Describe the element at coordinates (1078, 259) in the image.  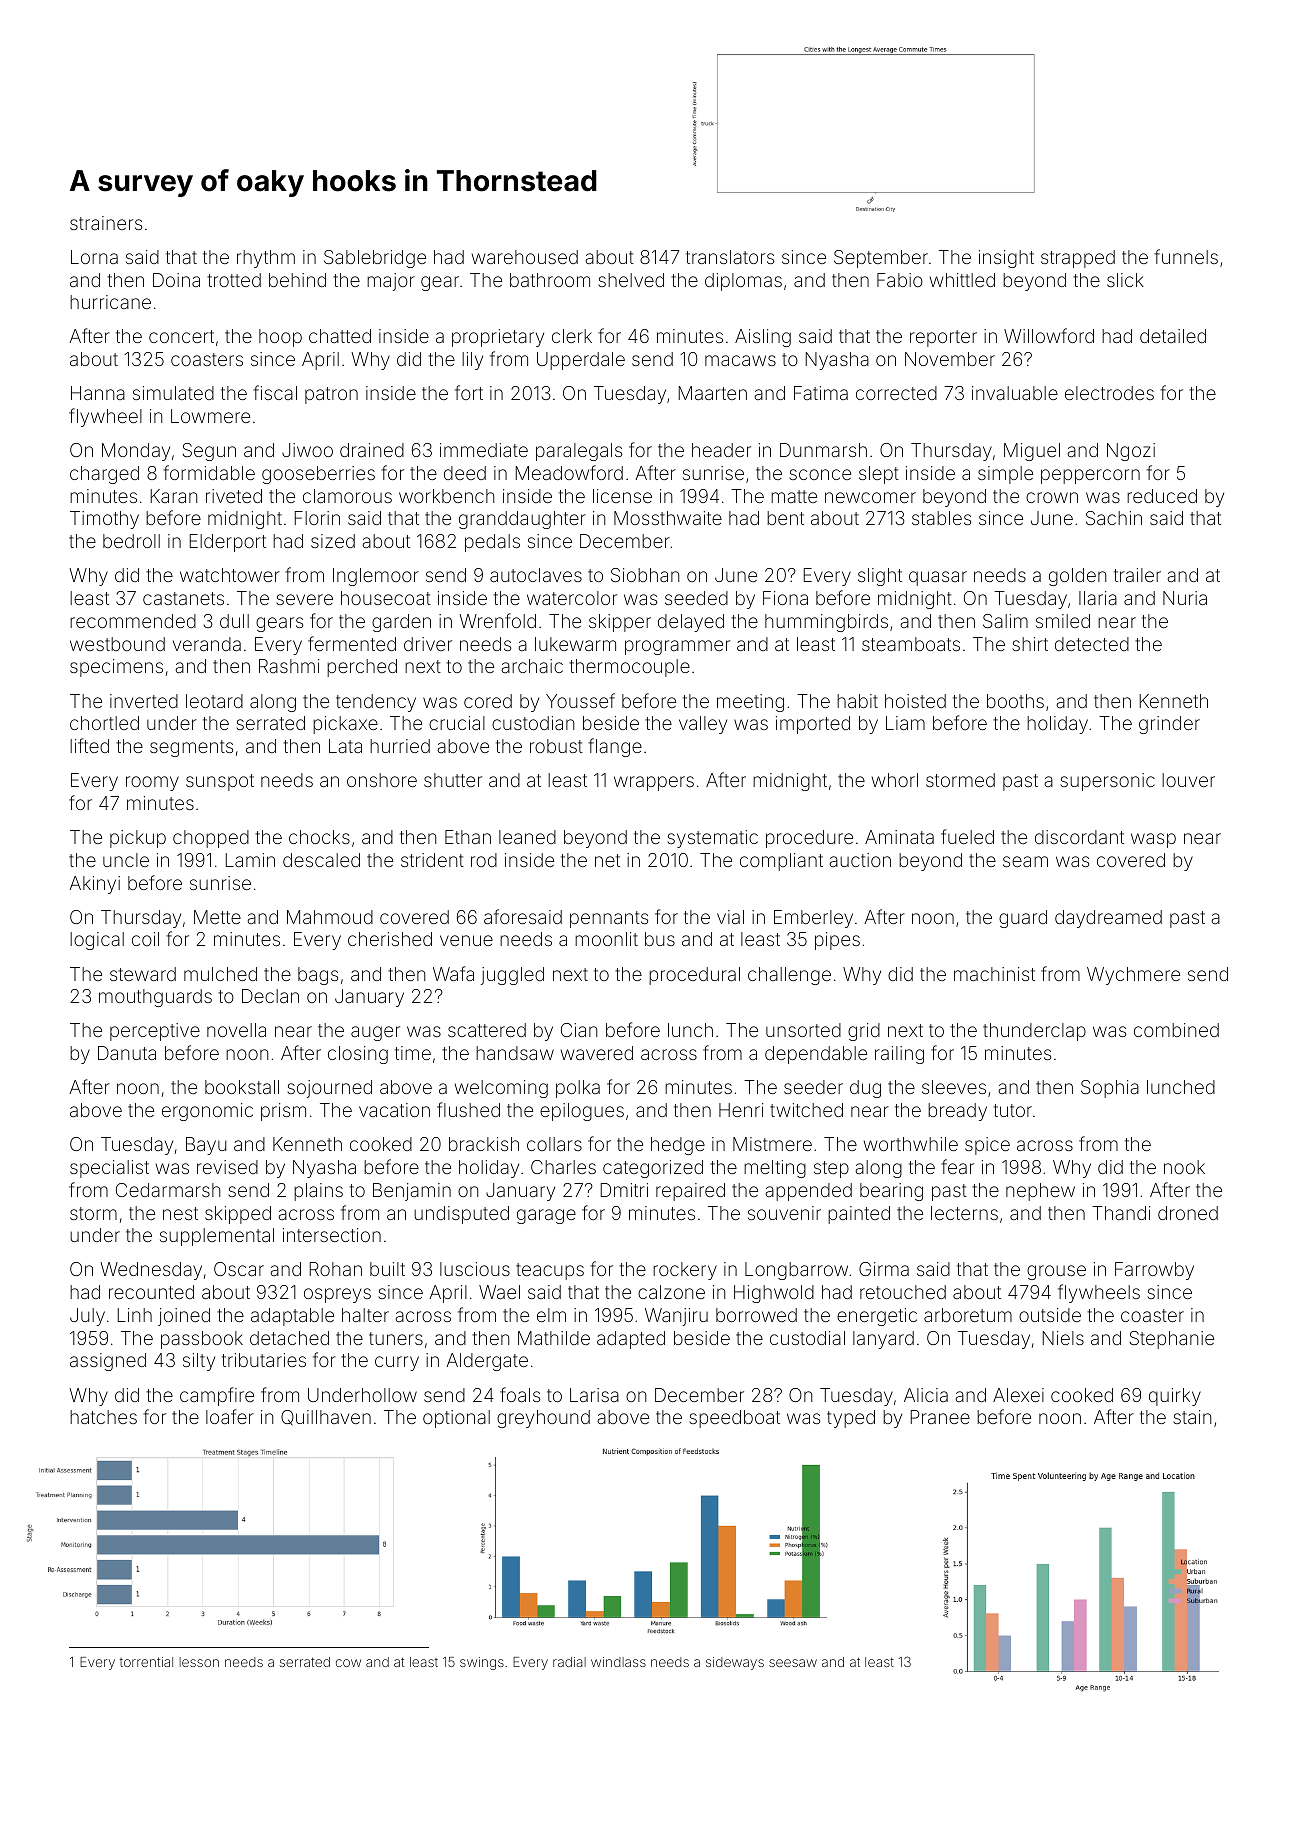
I see `strapped` at that location.
